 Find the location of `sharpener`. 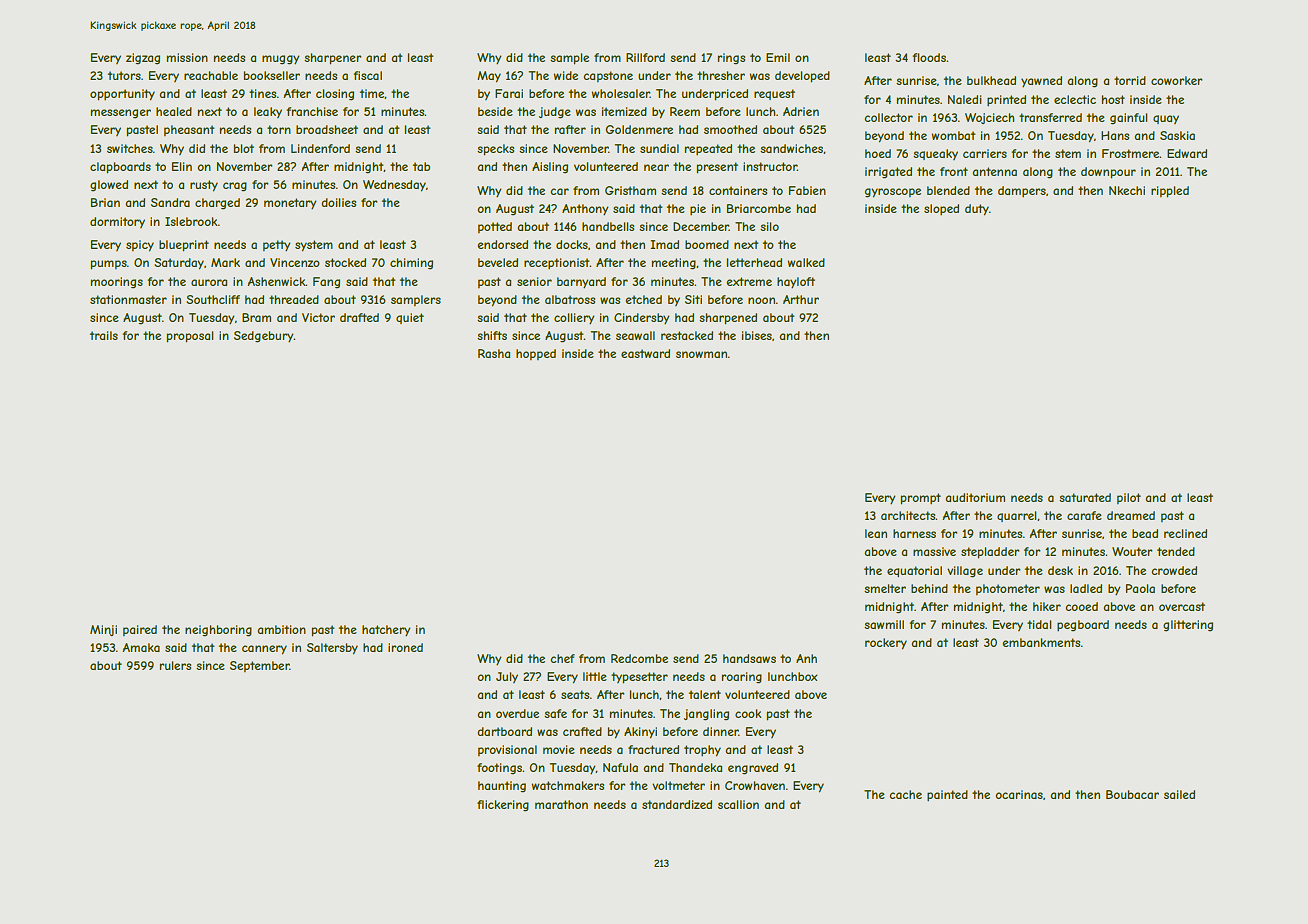

sharpener is located at coordinates (332, 59).
